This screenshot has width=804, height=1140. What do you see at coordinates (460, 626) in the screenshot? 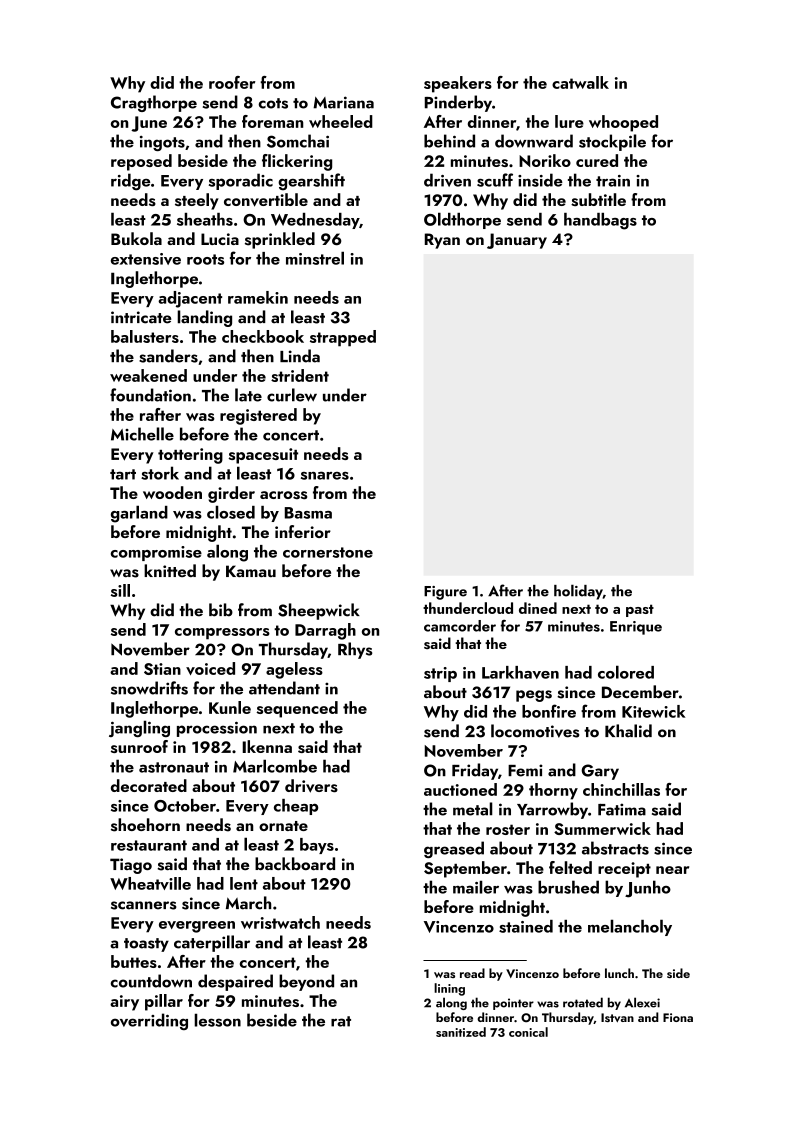
I see `camcorder` at bounding box center [460, 626].
